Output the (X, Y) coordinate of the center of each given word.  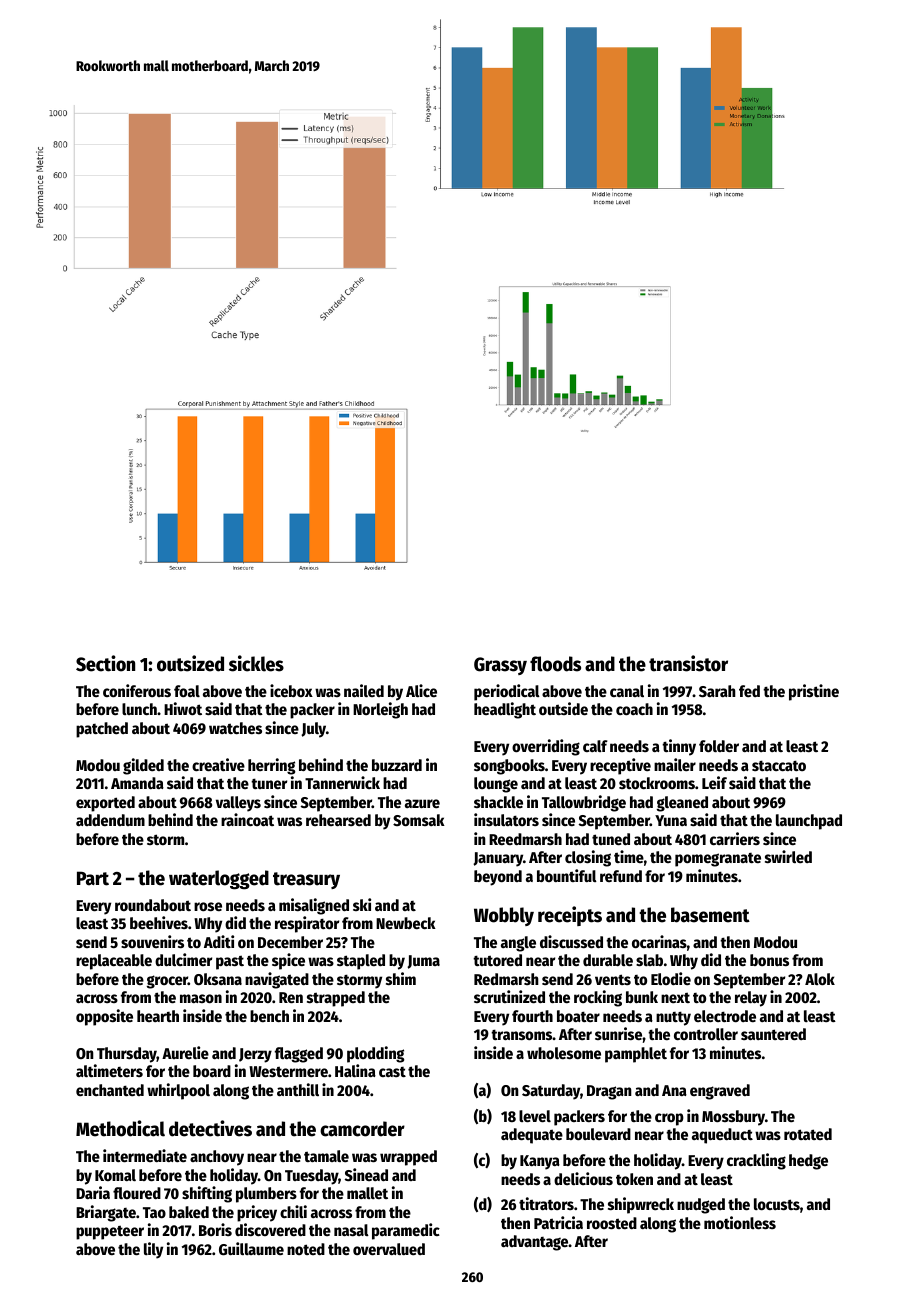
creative (218, 764)
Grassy (500, 666)
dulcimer (183, 959)
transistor (688, 663)
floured (137, 1193)
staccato (779, 765)
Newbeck (406, 923)
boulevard (598, 1134)
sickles (256, 663)
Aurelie (185, 1052)
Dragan (609, 1092)
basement (710, 915)
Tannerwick (342, 782)
